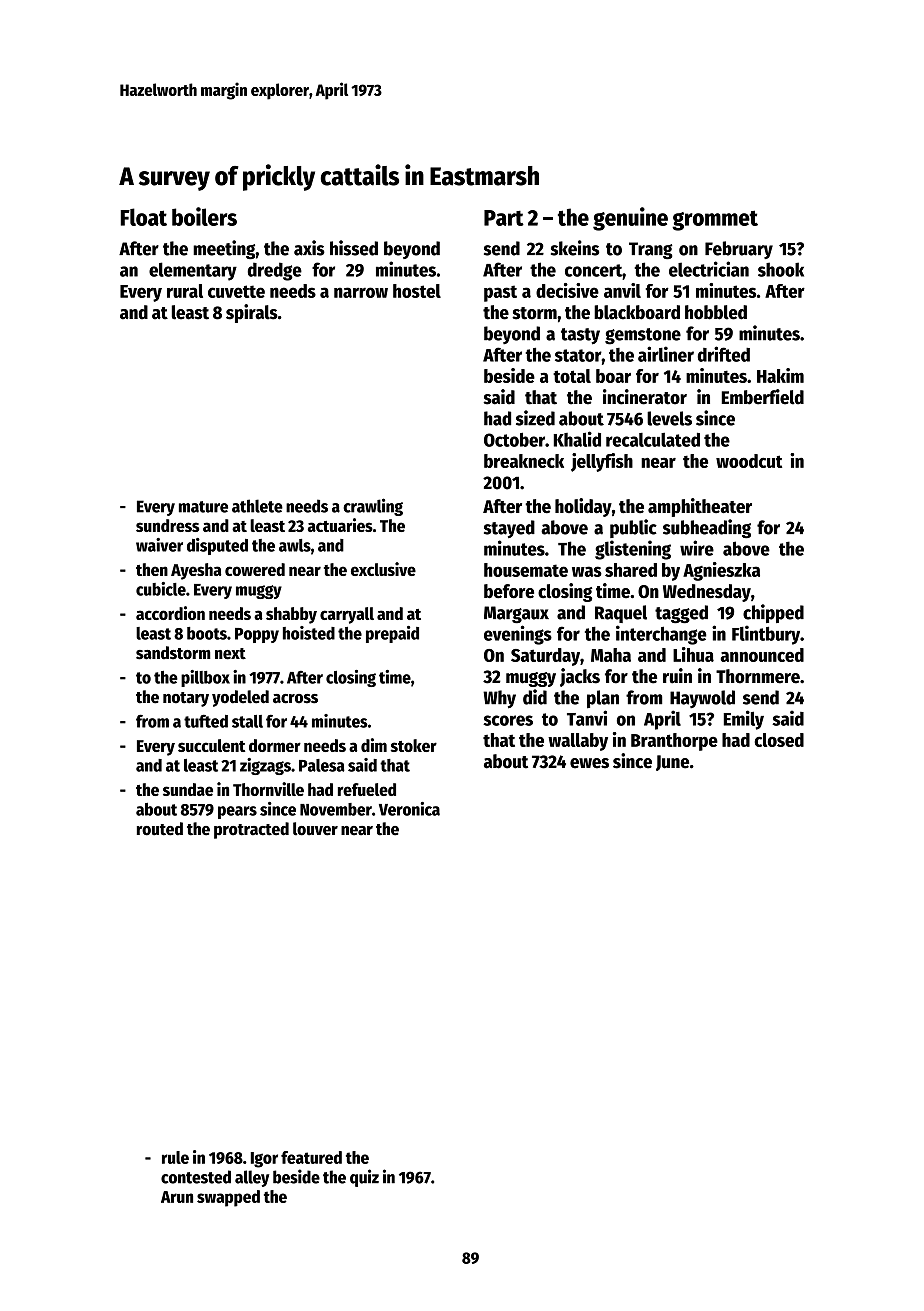 The width and height of the page is (924, 1311). Describe the element at coordinates (185, 291) in the page. I see `rural` at that location.
